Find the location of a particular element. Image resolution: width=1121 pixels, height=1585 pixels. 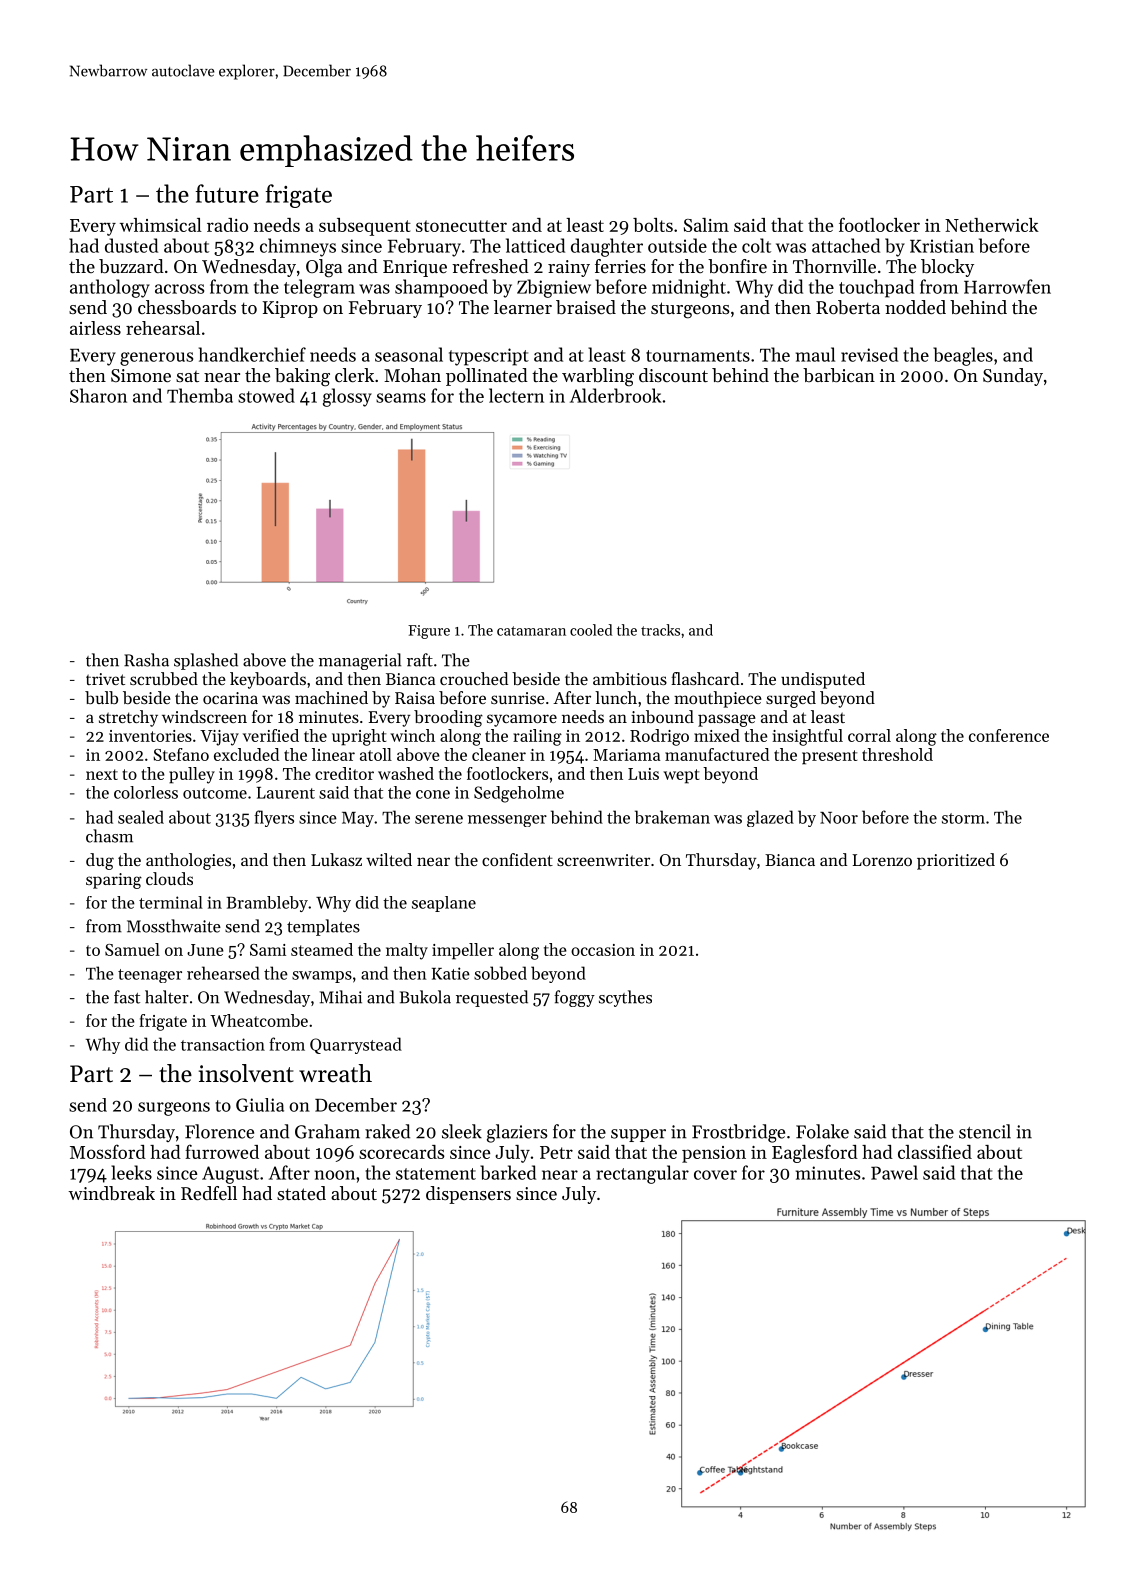

lectern is located at coordinates (516, 395).
